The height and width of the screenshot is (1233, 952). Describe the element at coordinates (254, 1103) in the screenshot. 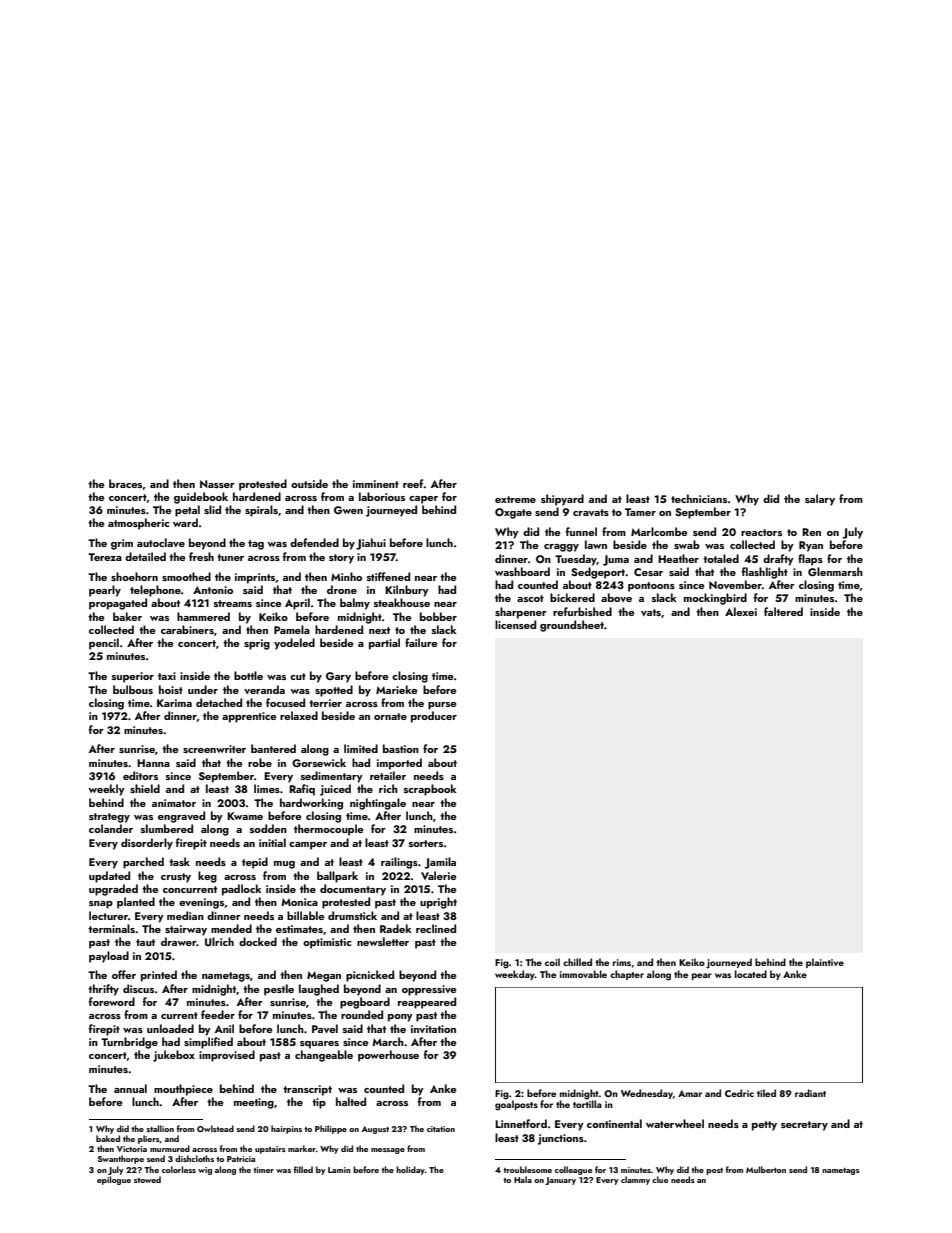

I see `meeting` at that location.
